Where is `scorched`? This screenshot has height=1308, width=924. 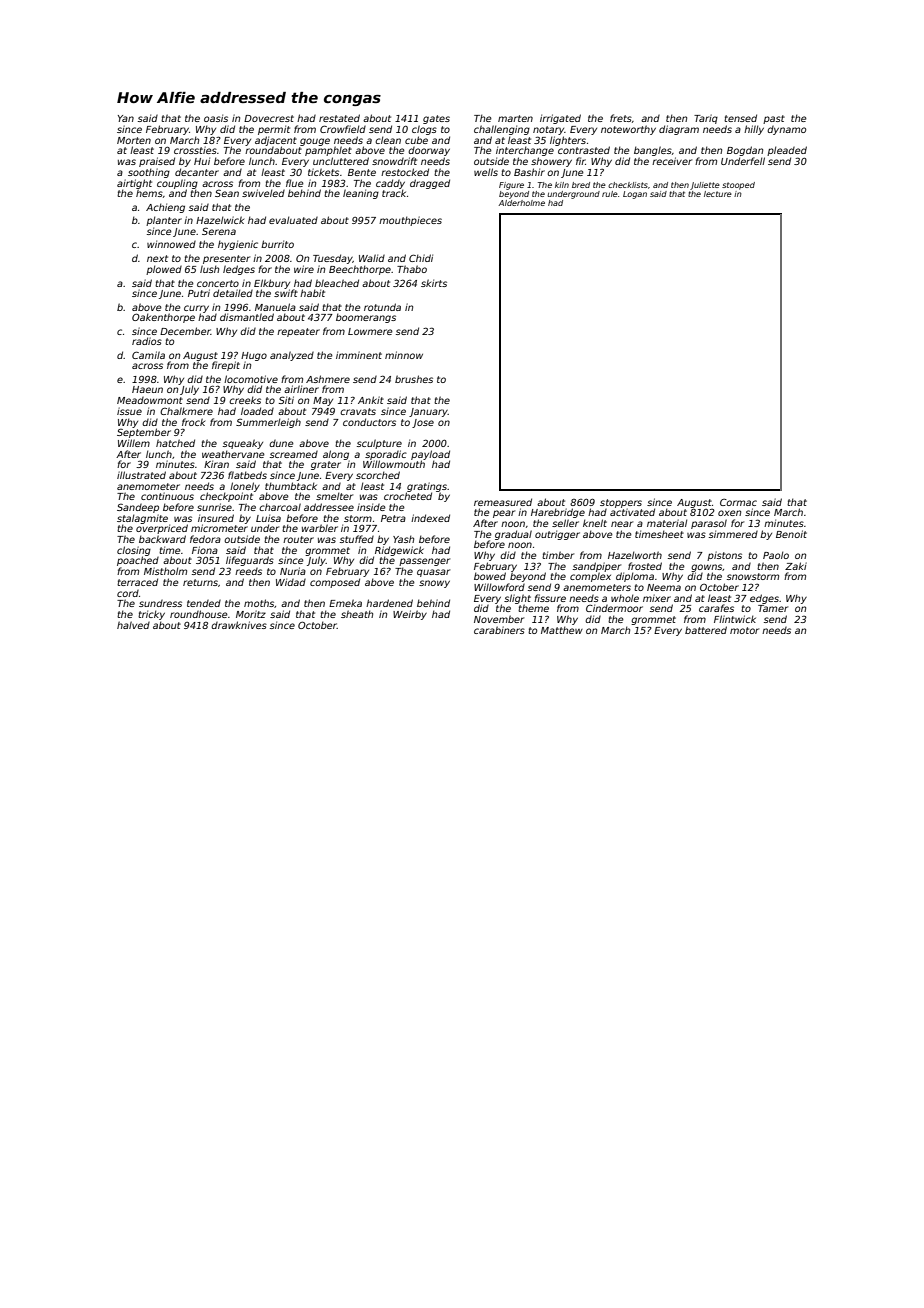 scorched is located at coordinates (378, 475).
